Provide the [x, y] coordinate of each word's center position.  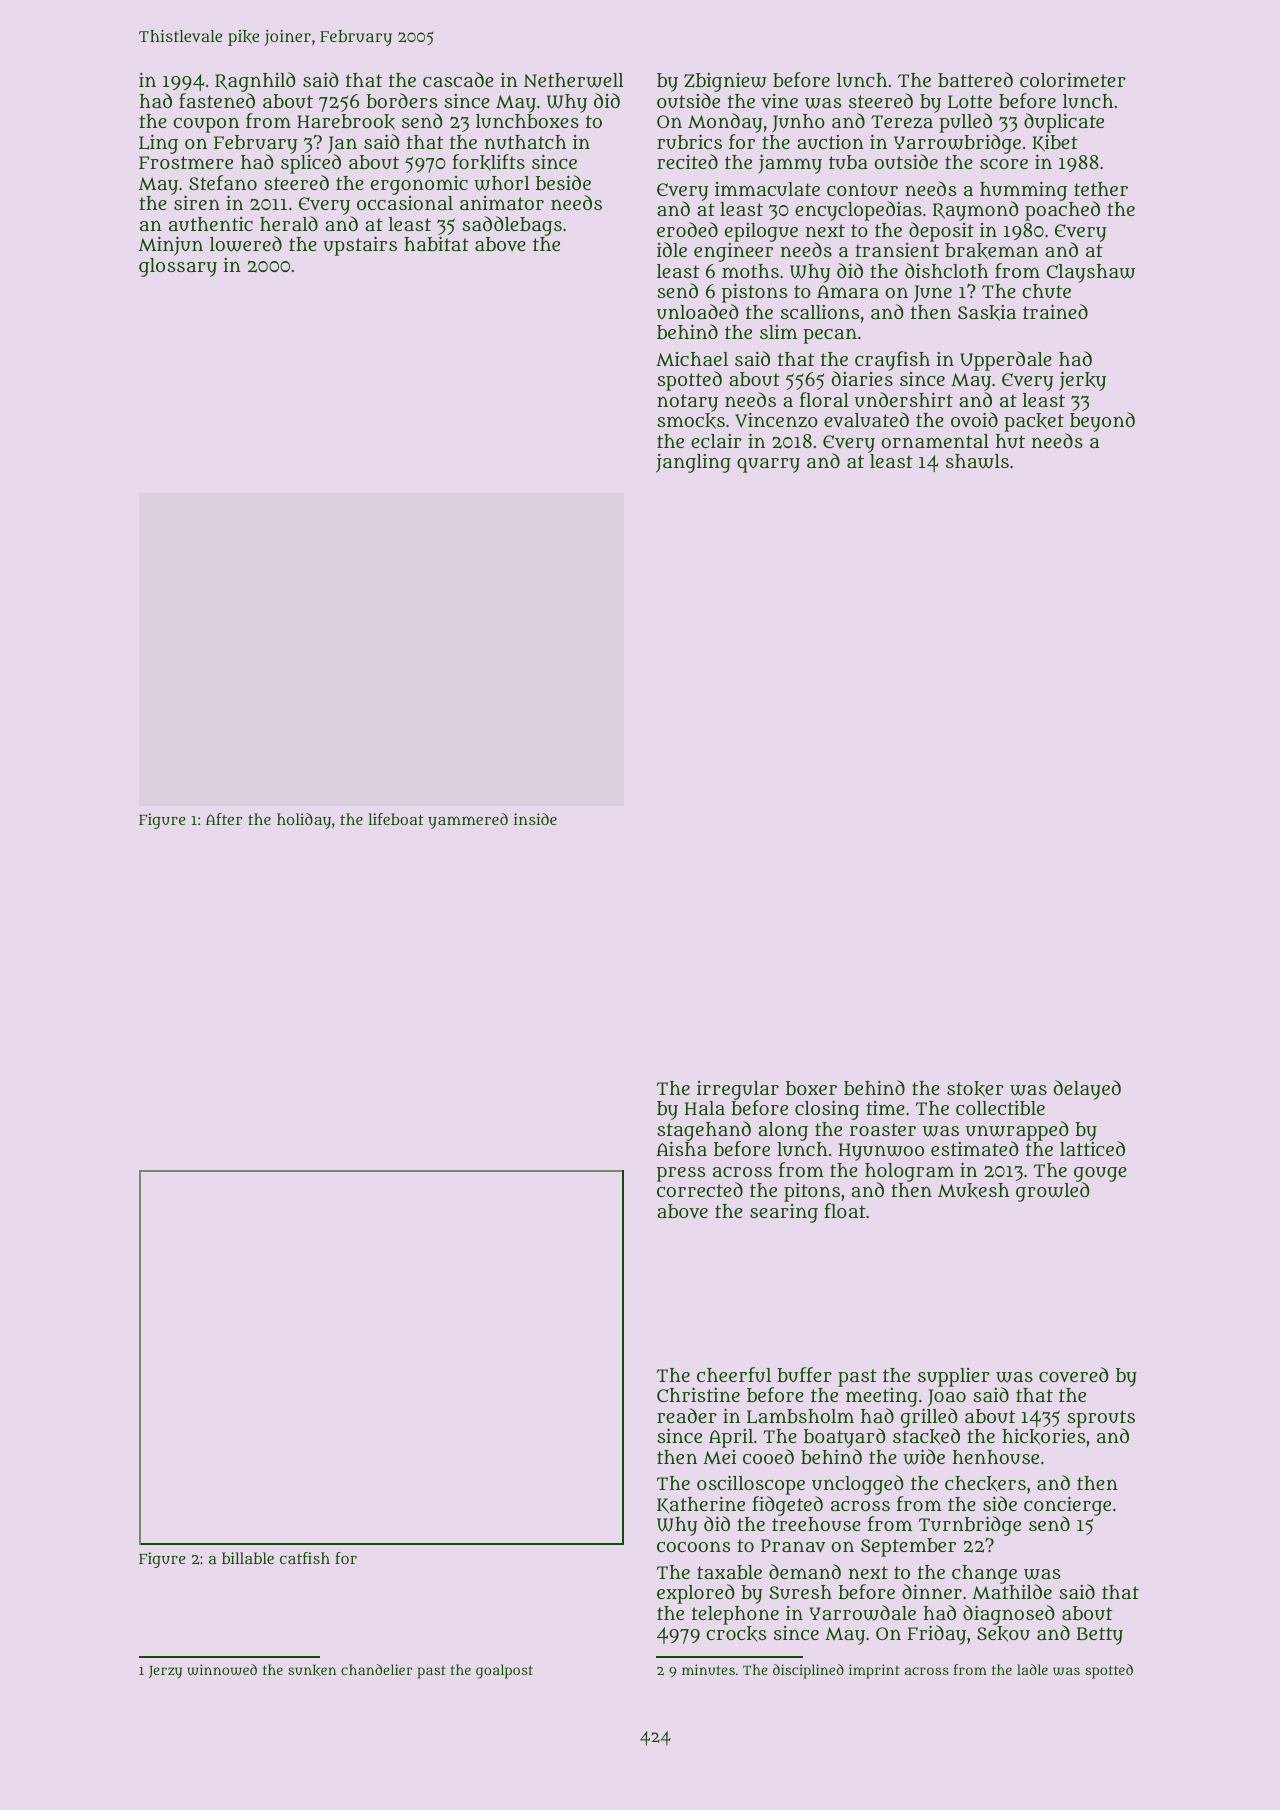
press [681, 1174]
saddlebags [512, 226]
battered [975, 79]
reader [687, 1415]
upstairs [360, 246]
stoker [975, 1089]
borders [401, 100]
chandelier [377, 1669]
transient [897, 250]
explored [696, 1594]
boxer [811, 1088]
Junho [798, 123]
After [224, 819]
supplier [954, 1377]
